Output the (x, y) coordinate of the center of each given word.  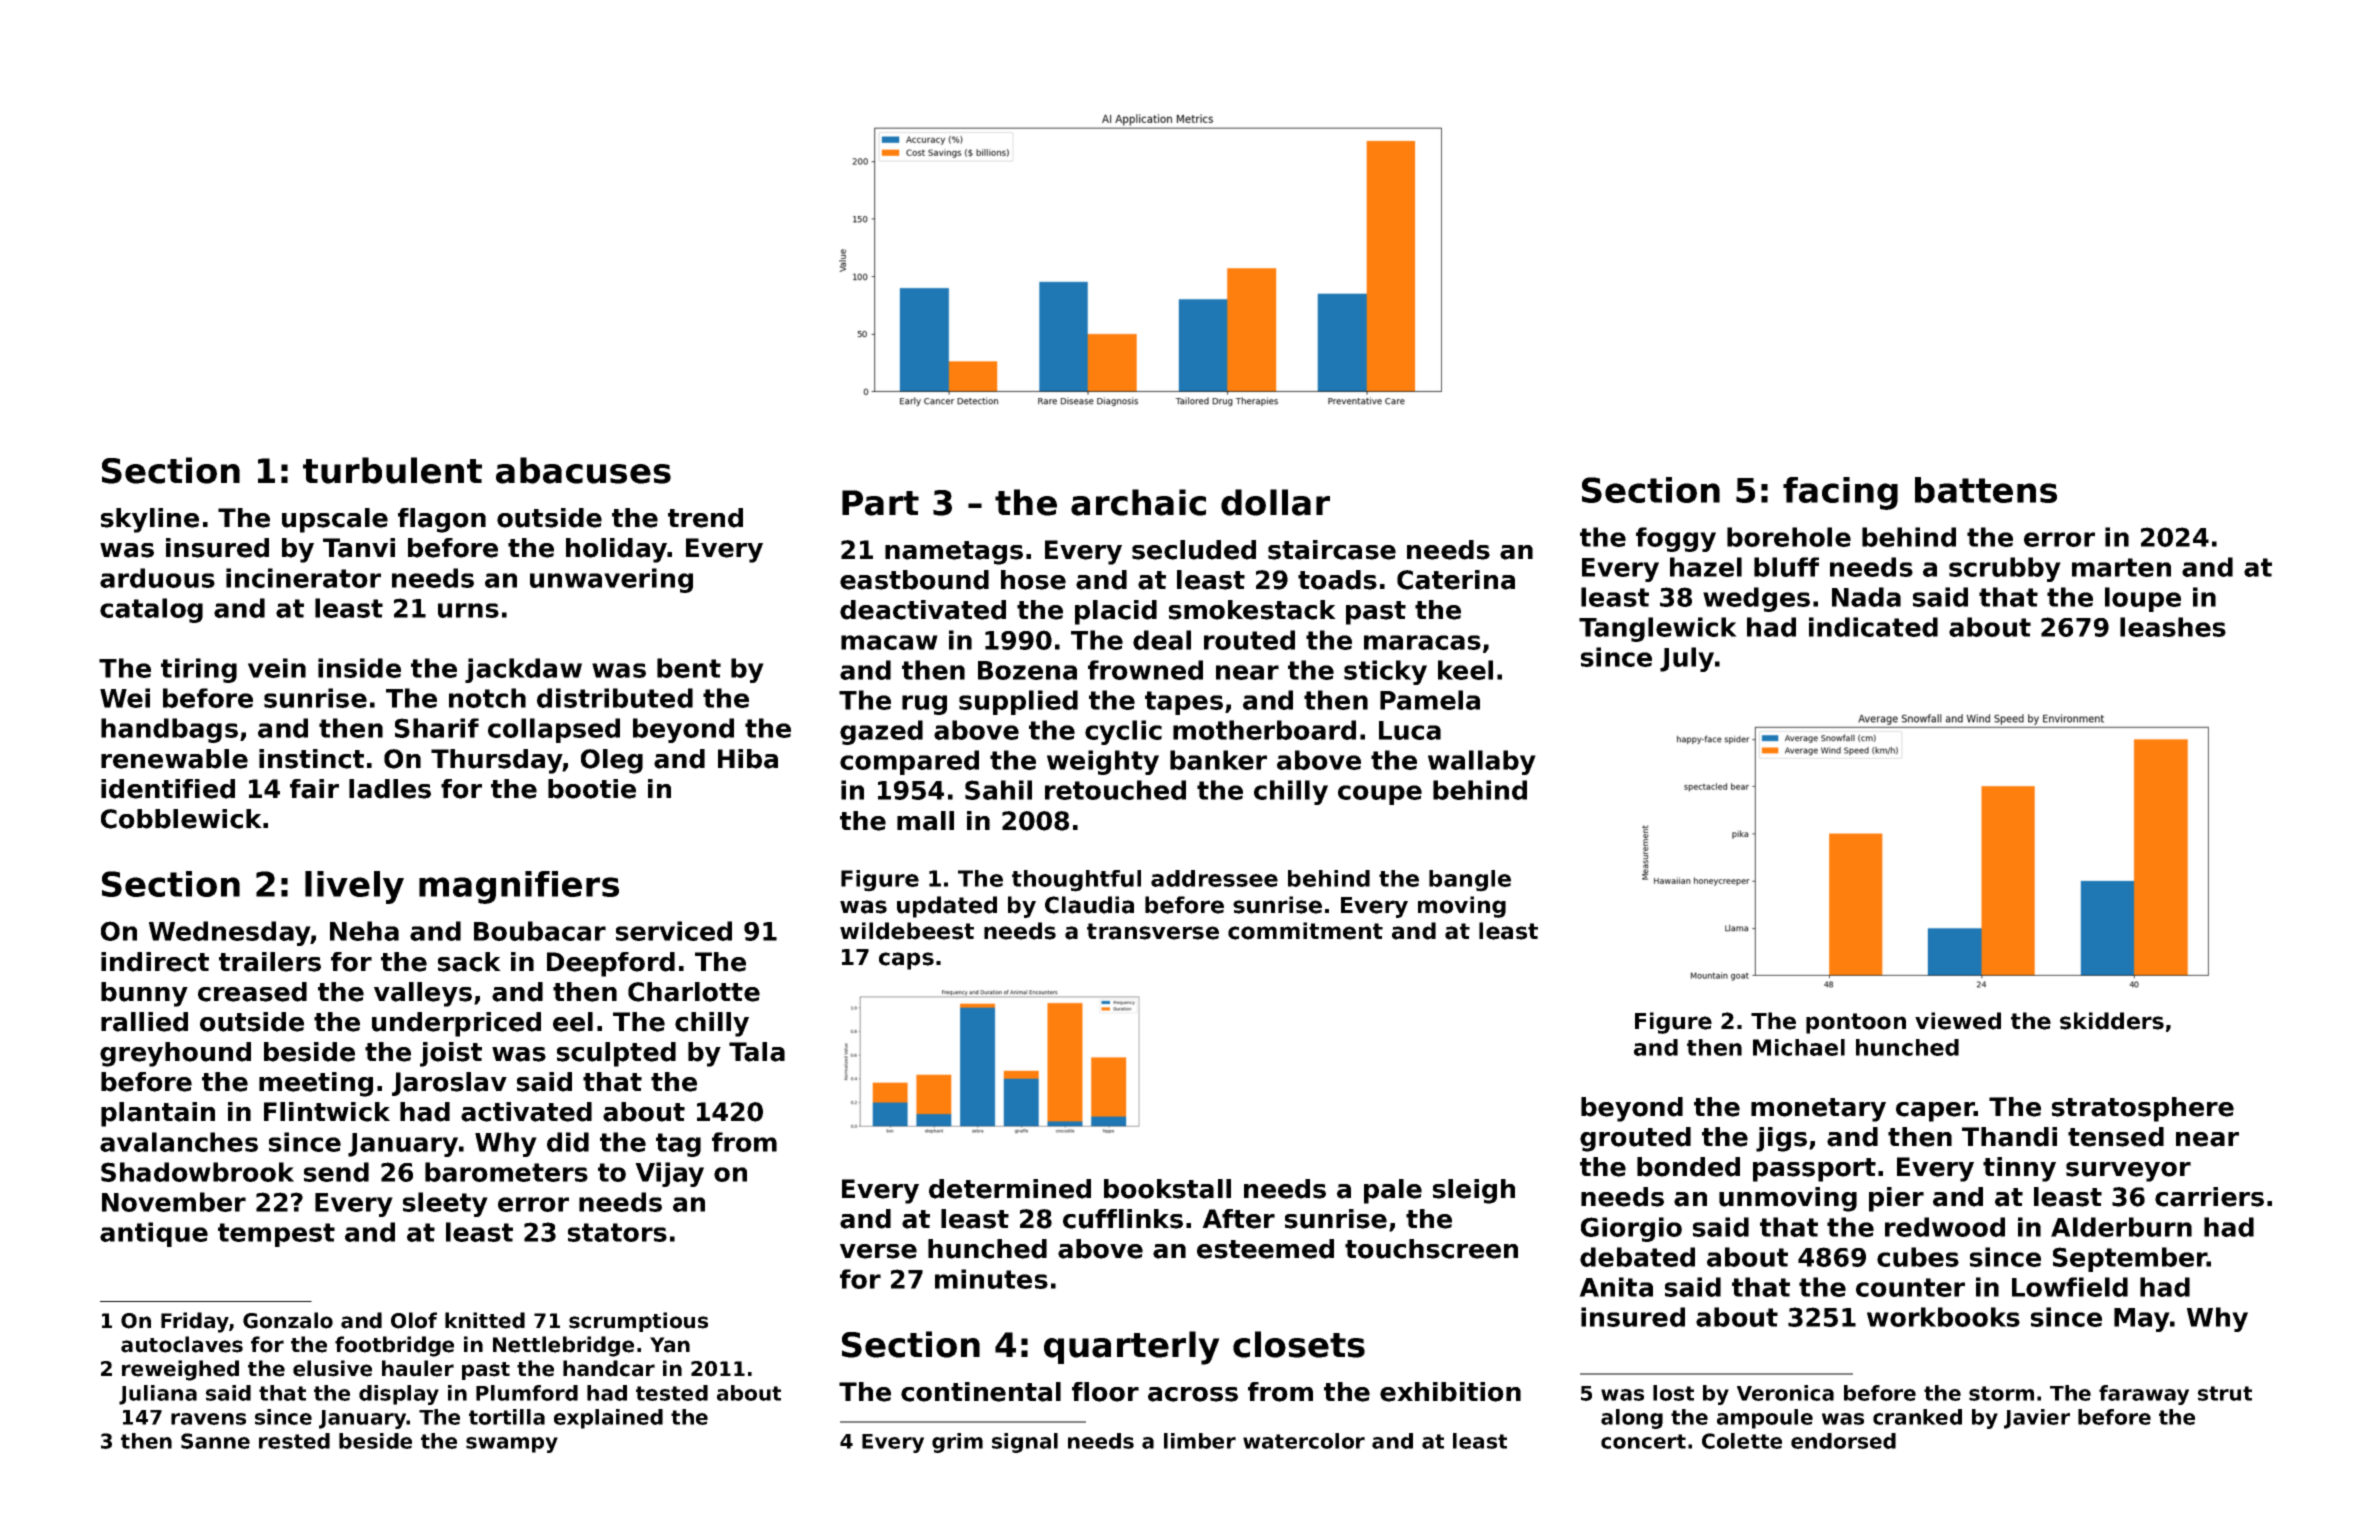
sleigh (1474, 1191)
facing (1840, 493)
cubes (1918, 1257)
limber (1200, 1441)
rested (294, 1441)
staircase (1332, 550)
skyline (150, 520)
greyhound (175, 1054)
